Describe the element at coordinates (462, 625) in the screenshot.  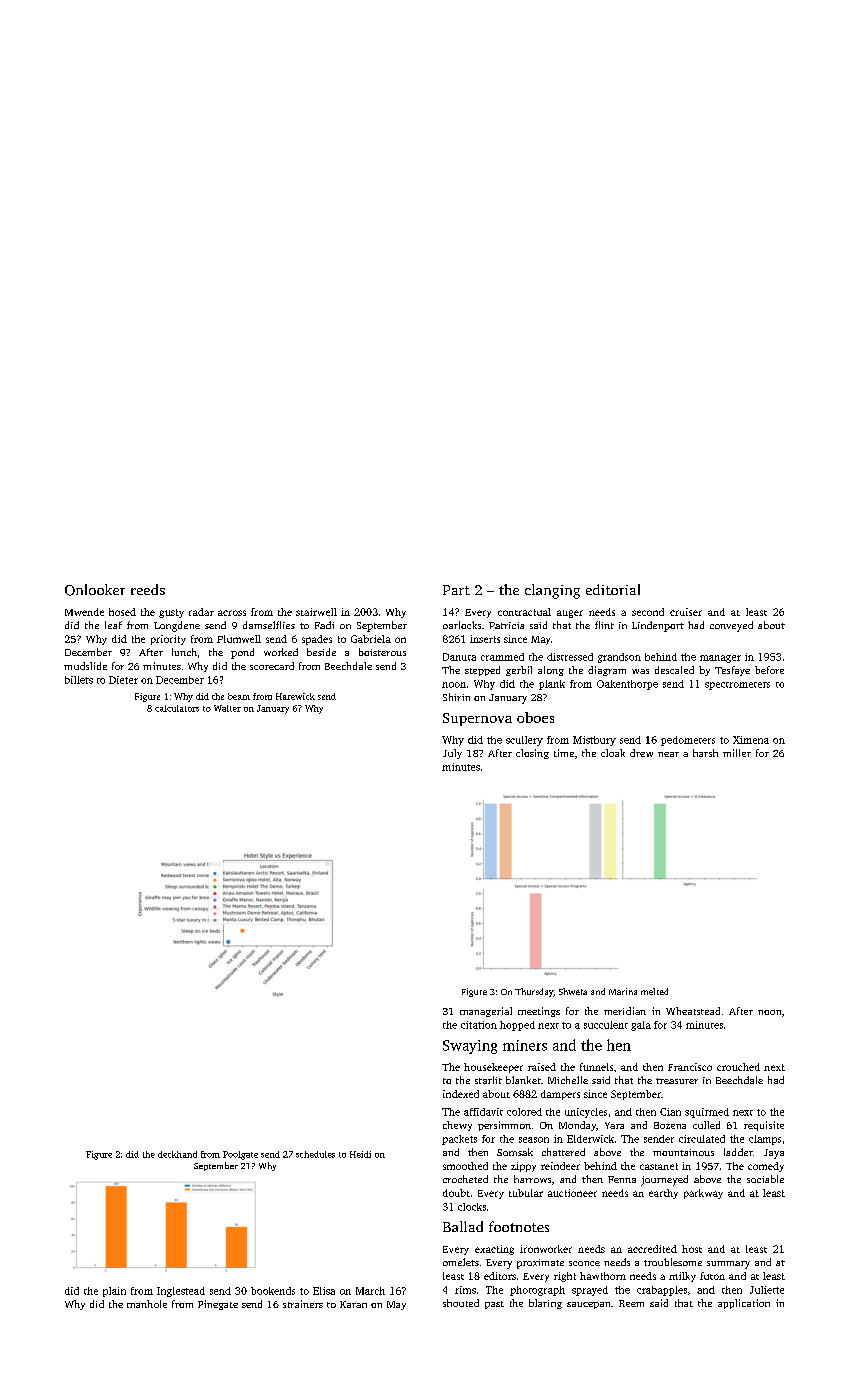
I see `oarlocks` at that location.
